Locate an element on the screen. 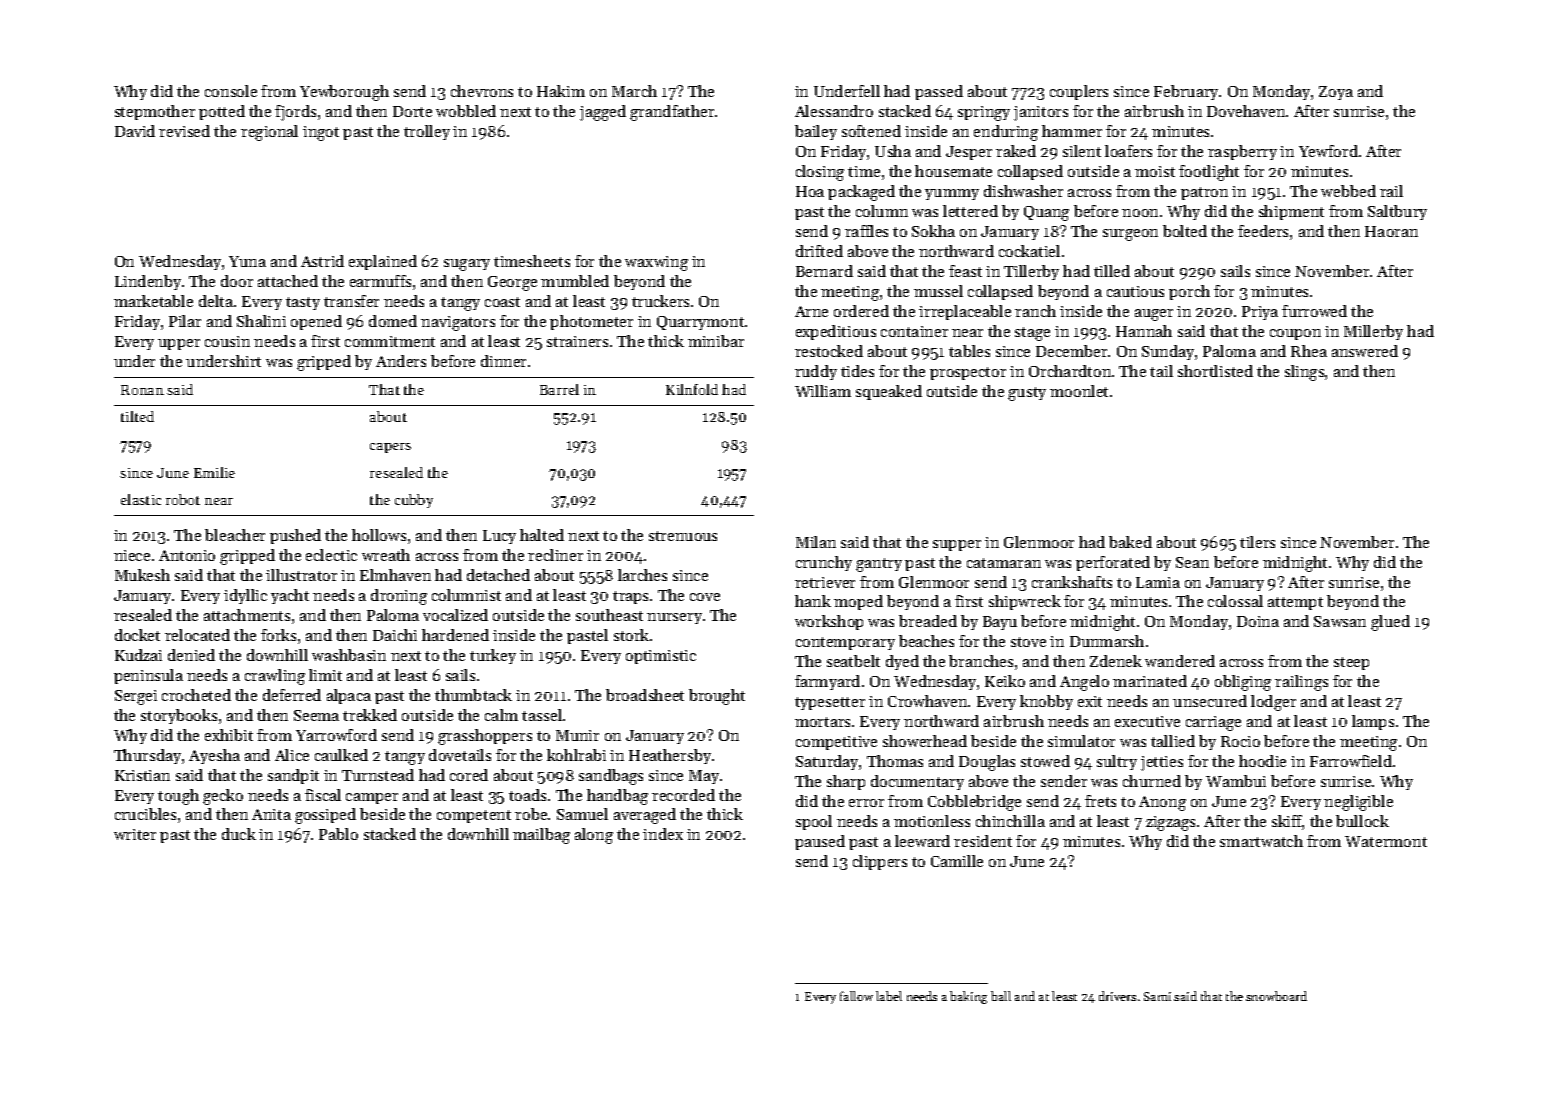 The image size is (1549, 1095). snowboard is located at coordinates (1276, 996).
